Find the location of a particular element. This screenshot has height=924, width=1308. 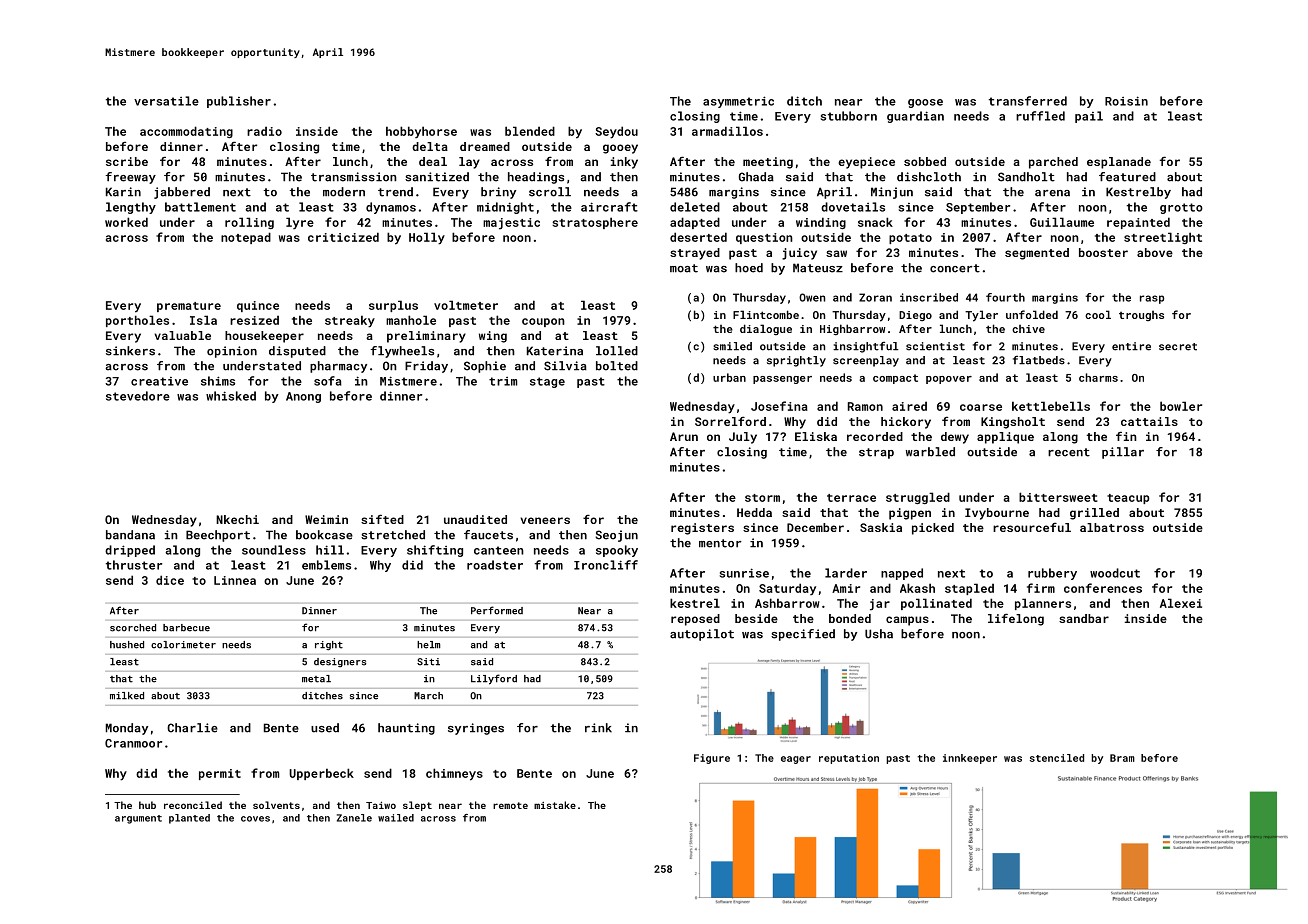

lolled is located at coordinates (617, 351).
